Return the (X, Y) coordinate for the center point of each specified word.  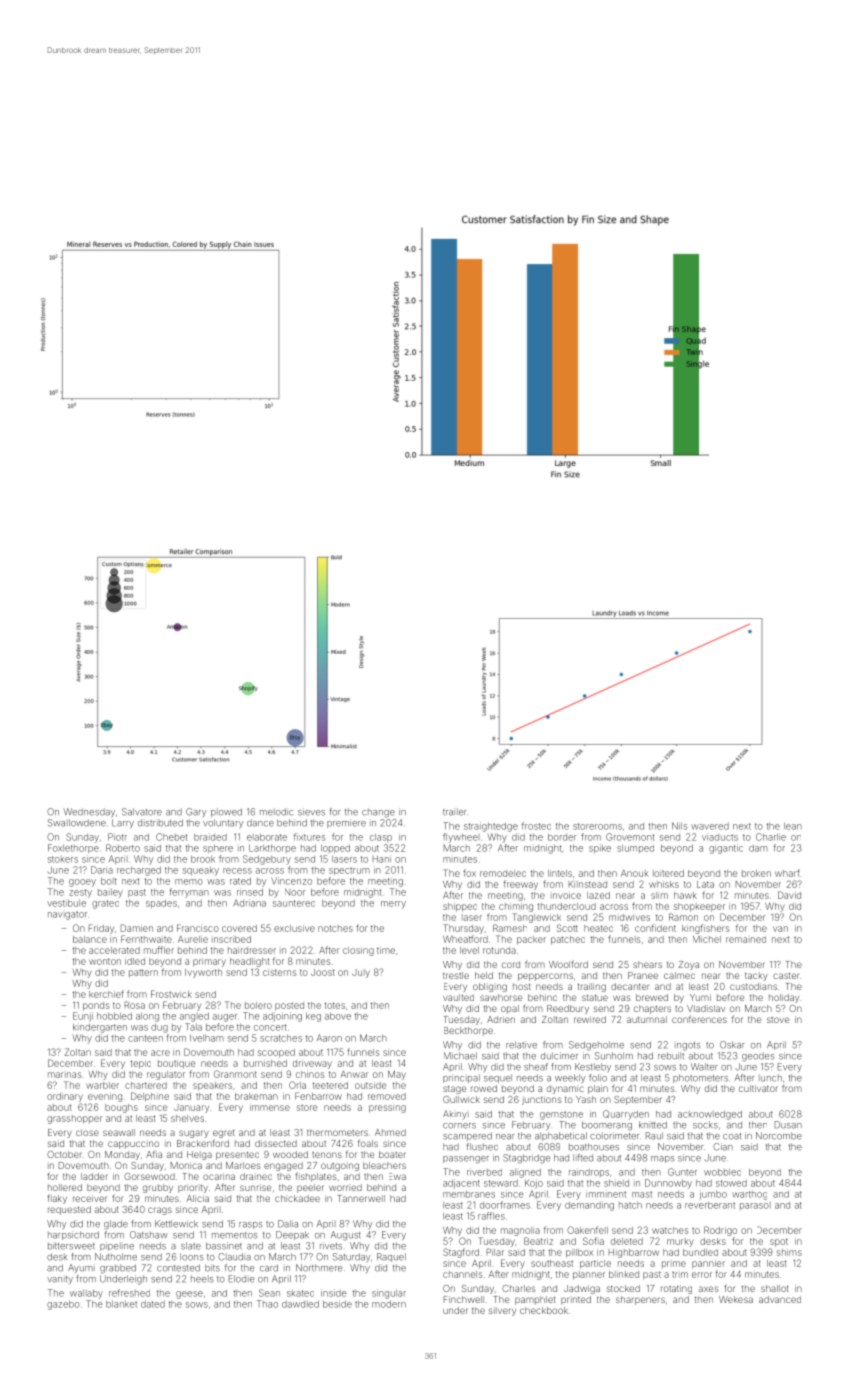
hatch (630, 1205)
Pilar (495, 1252)
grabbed (118, 1269)
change (378, 813)
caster (786, 975)
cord (511, 964)
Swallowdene (77, 823)
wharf (787, 873)
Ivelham (207, 1038)
